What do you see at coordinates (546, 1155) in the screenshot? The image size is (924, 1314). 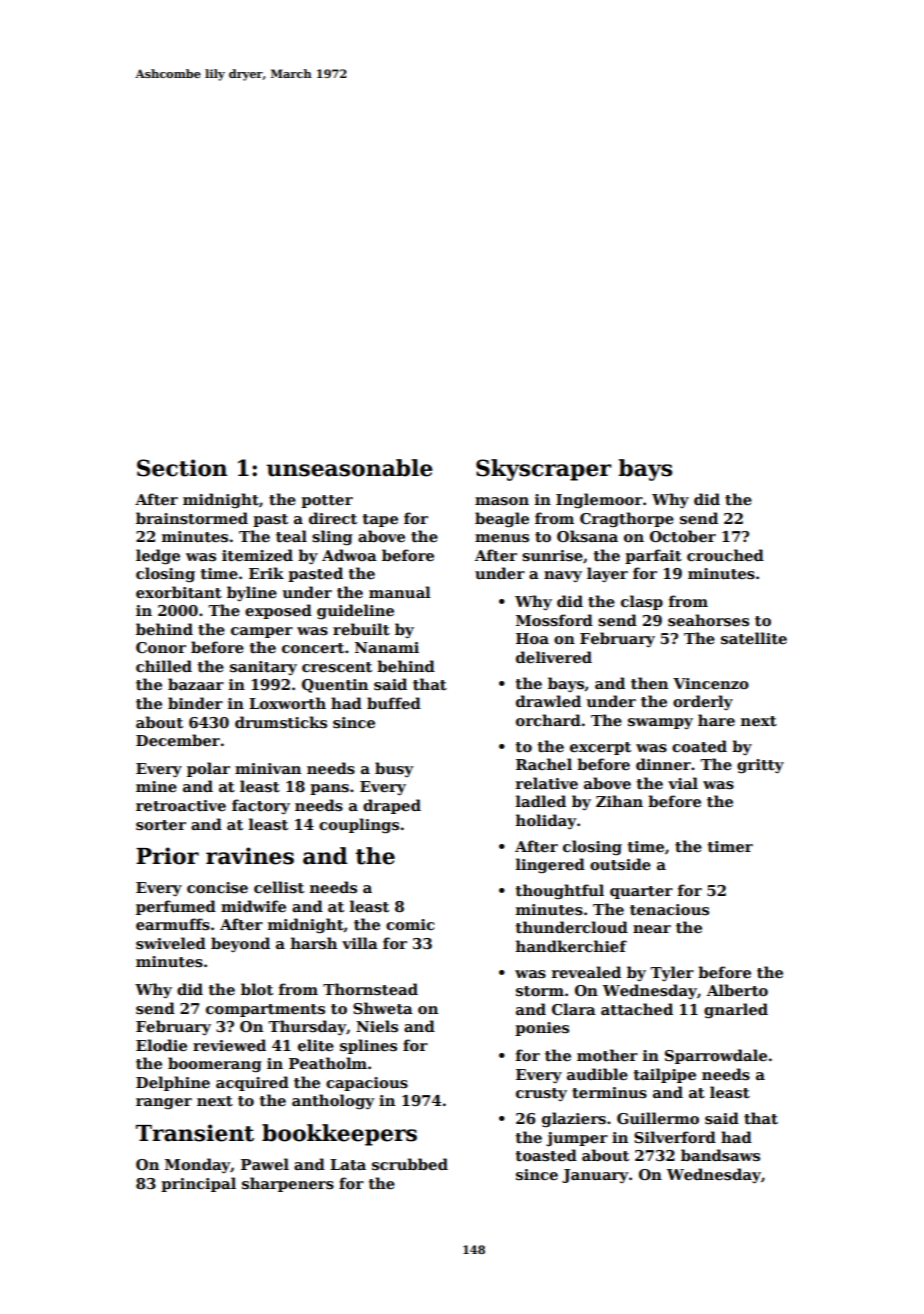 I see `toasted` at bounding box center [546, 1155].
